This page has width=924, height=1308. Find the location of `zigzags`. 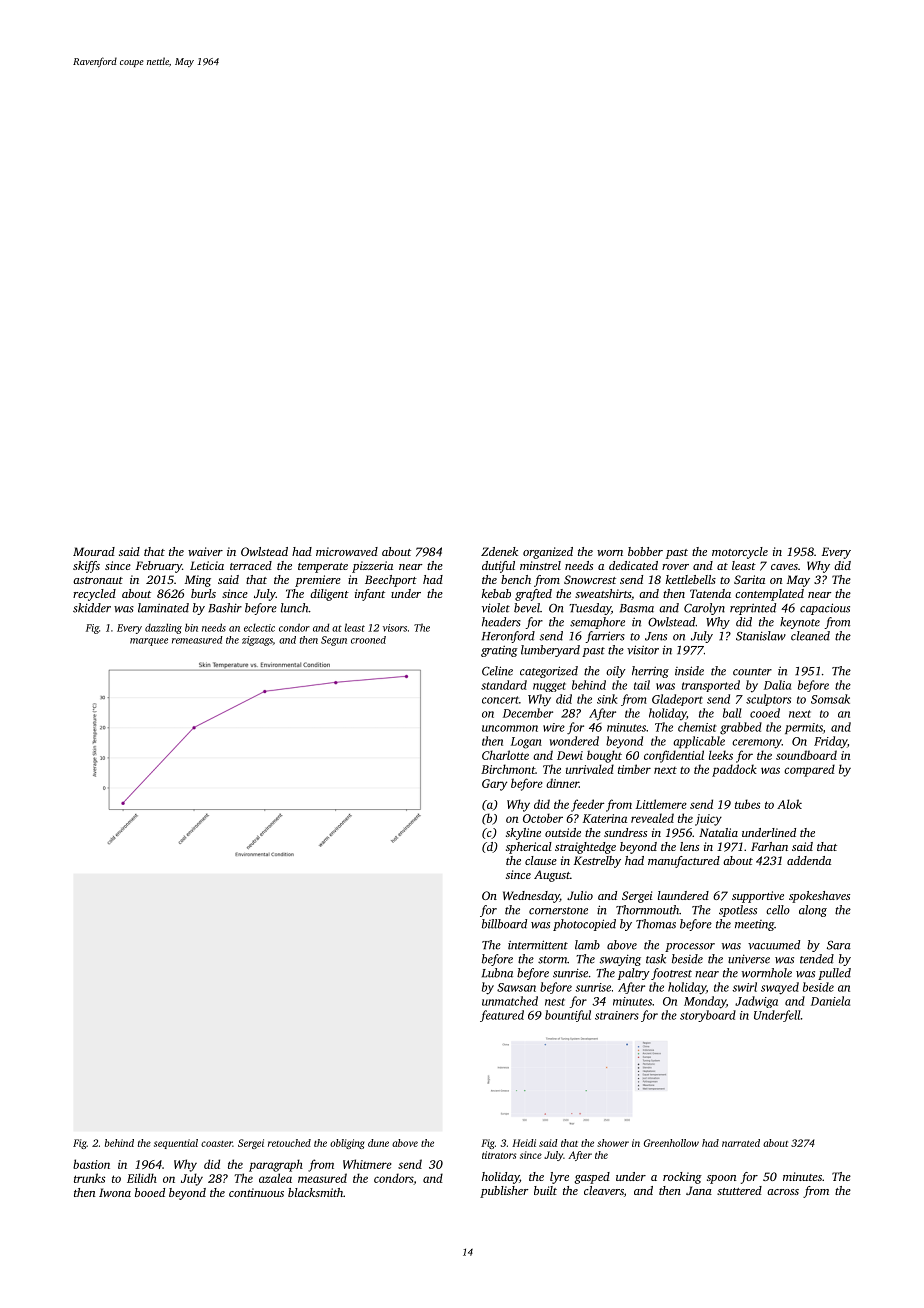

zigzags is located at coordinates (257, 641).
